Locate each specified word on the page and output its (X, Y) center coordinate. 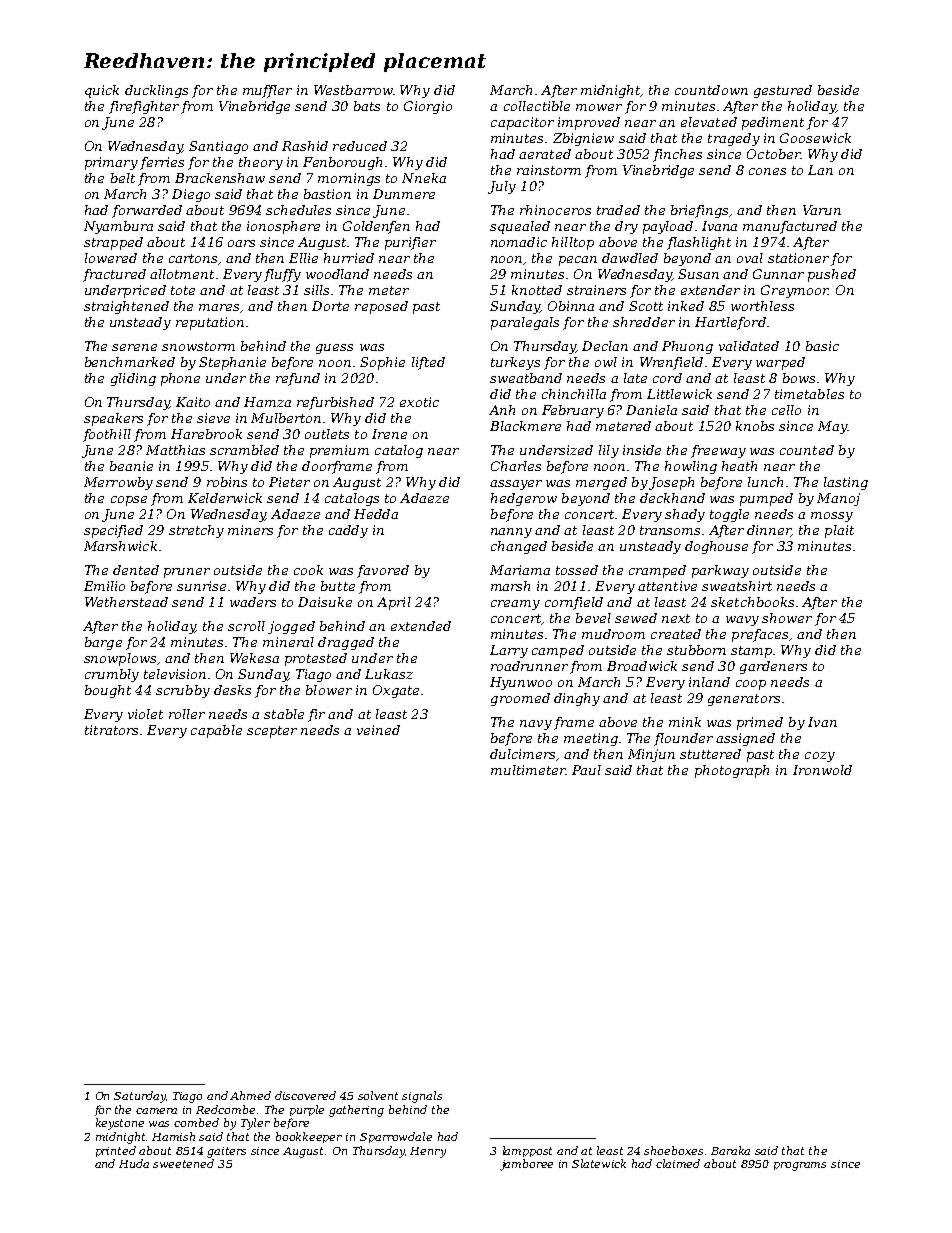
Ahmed (250, 1095)
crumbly (112, 675)
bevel (593, 618)
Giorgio (428, 107)
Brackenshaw (220, 178)
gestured (783, 91)
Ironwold (822, 770)
